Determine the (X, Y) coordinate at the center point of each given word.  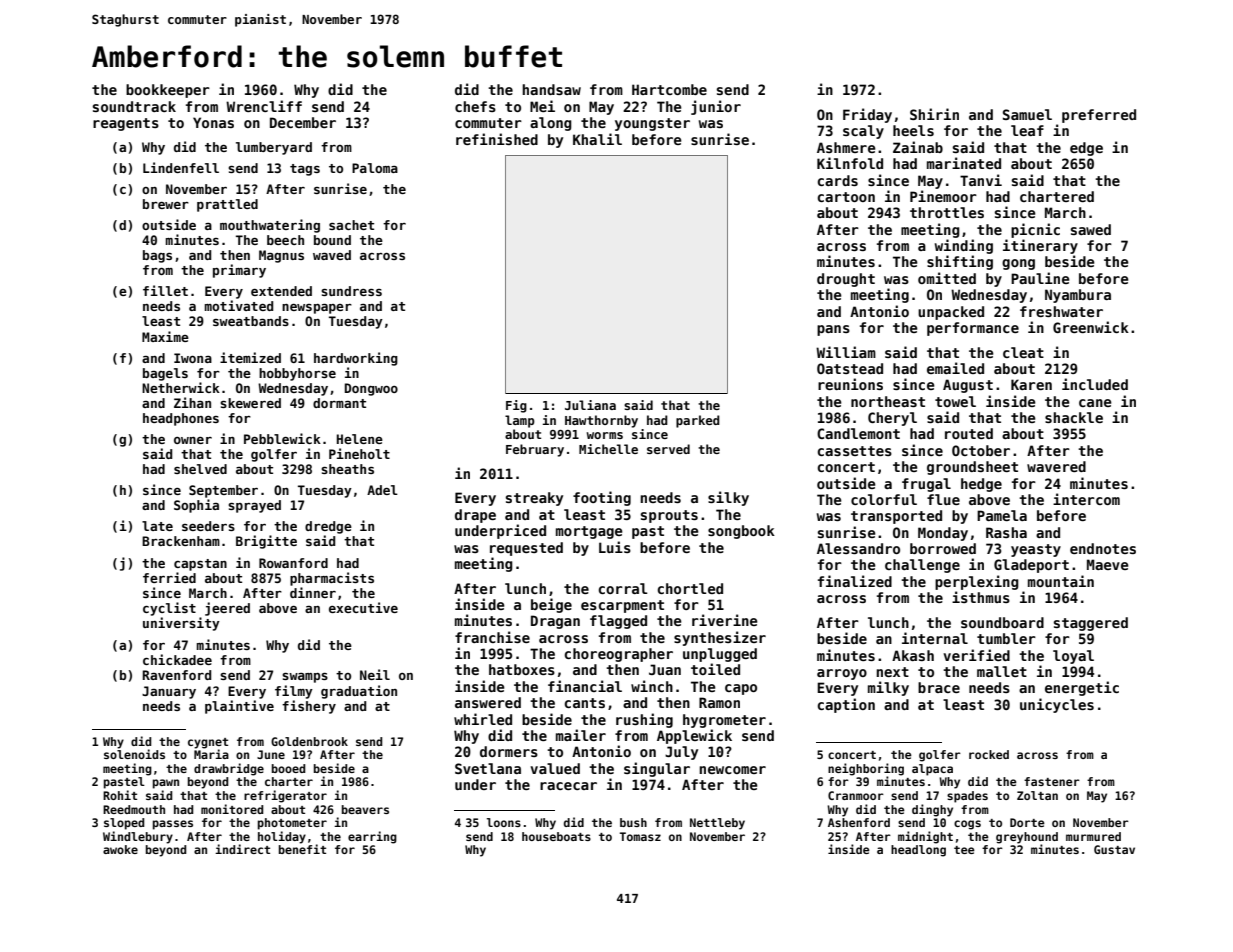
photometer (292, 824)
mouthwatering (270, 226)
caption (846, 705)
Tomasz (640, 836)
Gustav (1114, 849)
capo (741, 689)
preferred (1099, 116)
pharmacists (332, 579)
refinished (497, 139)
